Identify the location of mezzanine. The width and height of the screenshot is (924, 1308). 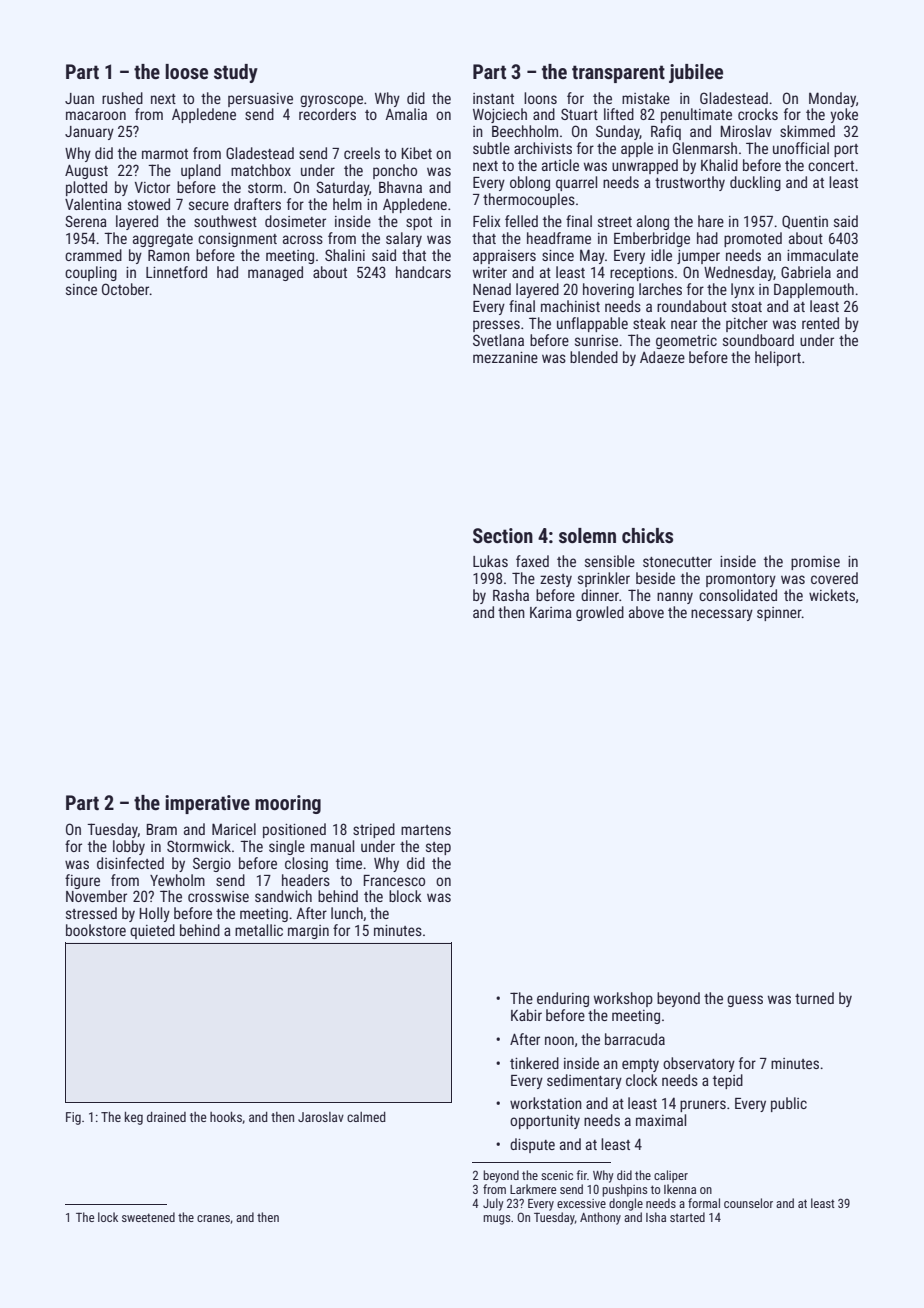
(505, 357).
